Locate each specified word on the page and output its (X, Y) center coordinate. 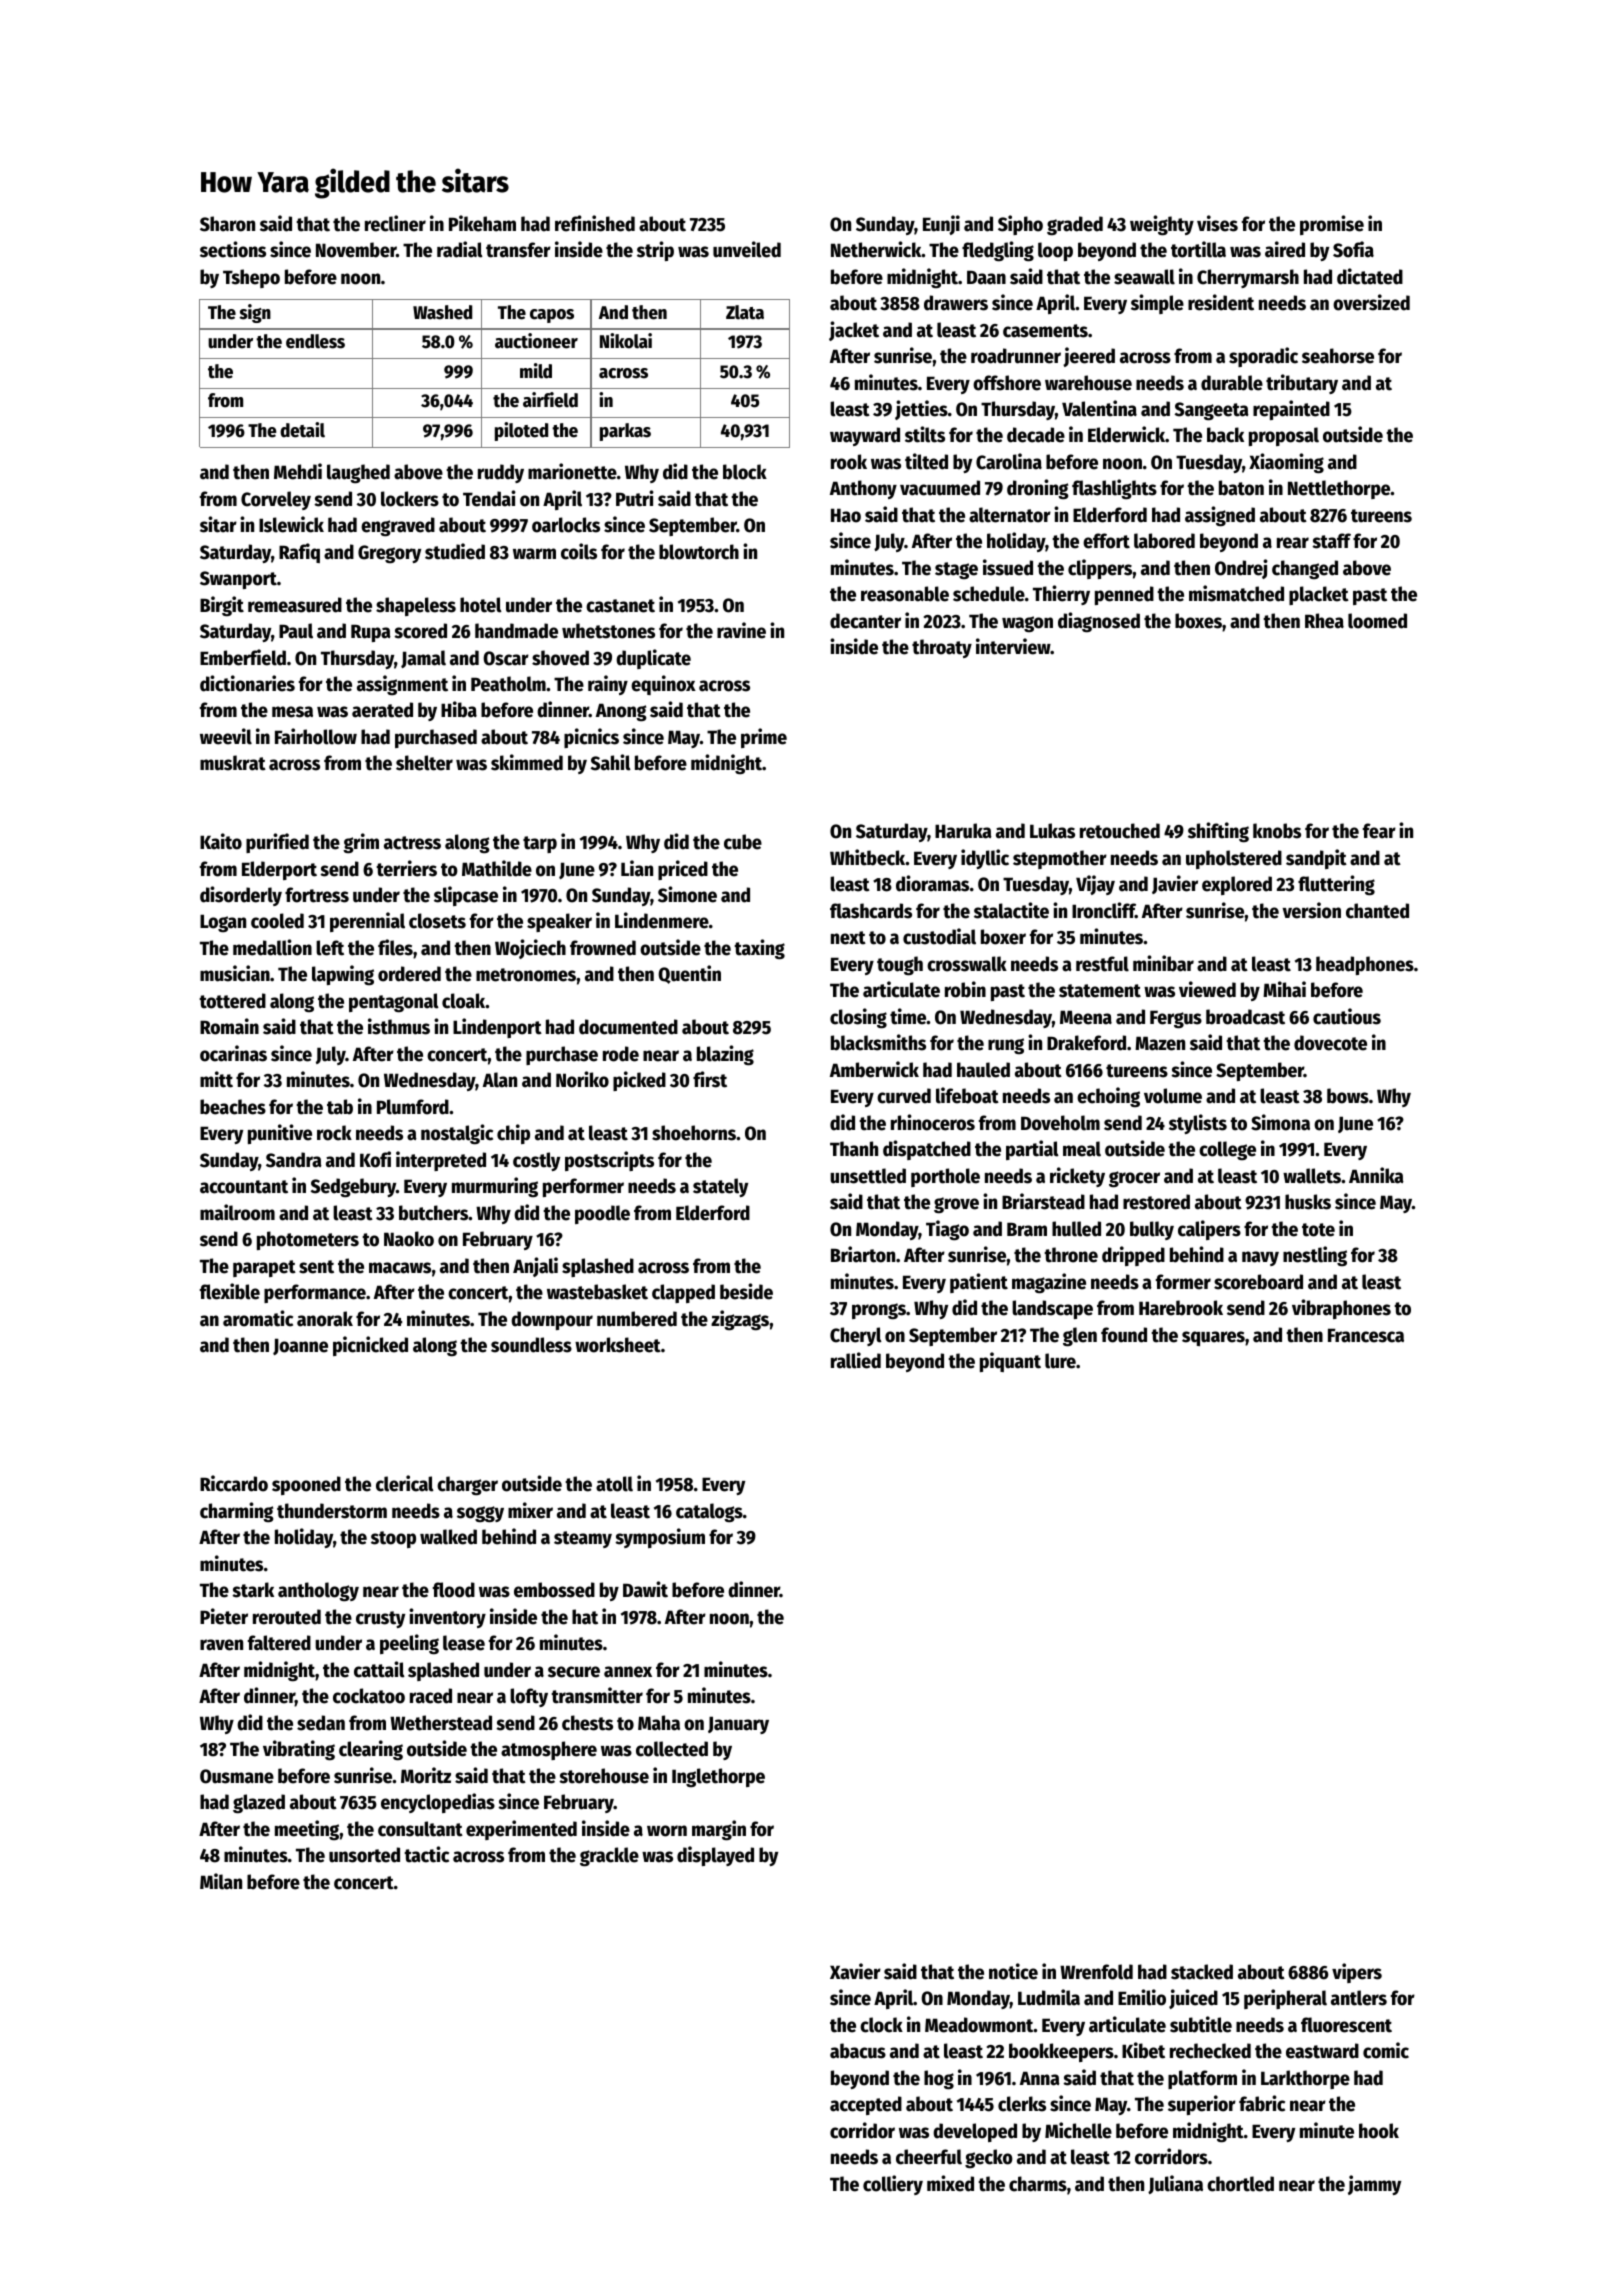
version (1311, 910)
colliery (893, 2185)
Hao (846, 515)
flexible (230, 1291)
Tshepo (251, 278)
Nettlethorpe (1339, 489)
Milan (221, 1881)
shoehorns (694, 1133)
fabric (1262, 2103)
